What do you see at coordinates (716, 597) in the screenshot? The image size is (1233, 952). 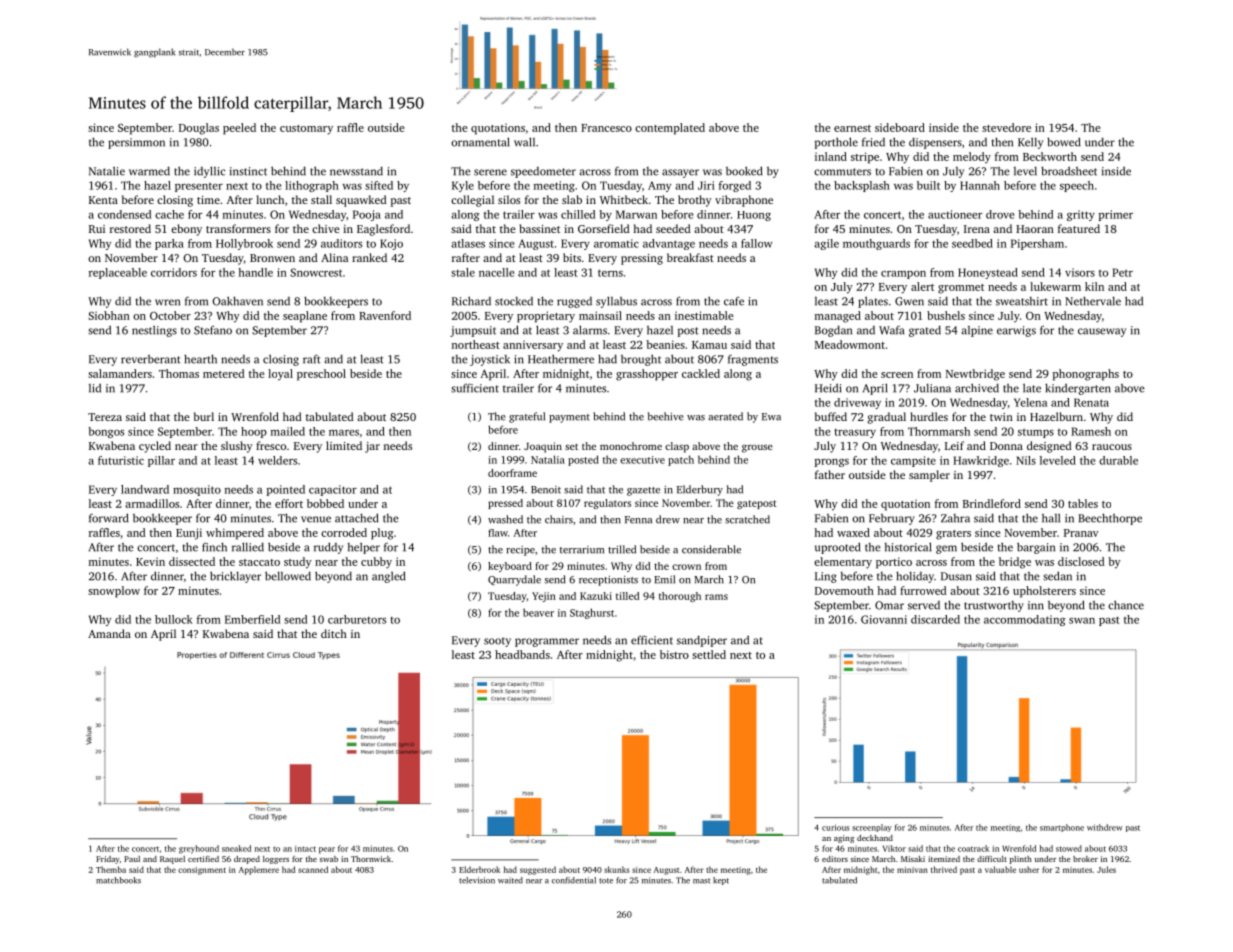 I see `rams` at bounding box center [716, 597].
